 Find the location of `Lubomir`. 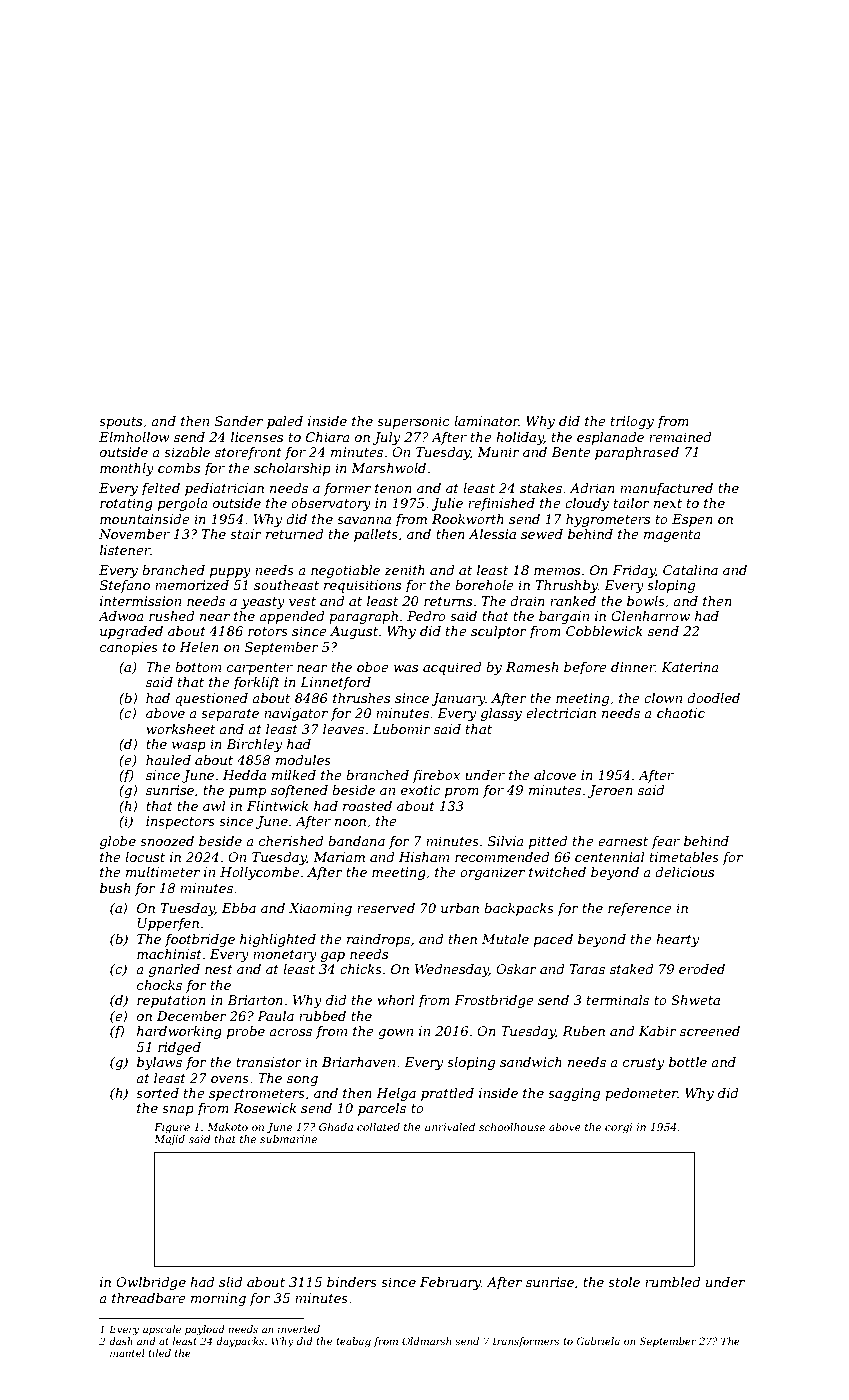

Lubomir is located at coordinates (402, 729).
